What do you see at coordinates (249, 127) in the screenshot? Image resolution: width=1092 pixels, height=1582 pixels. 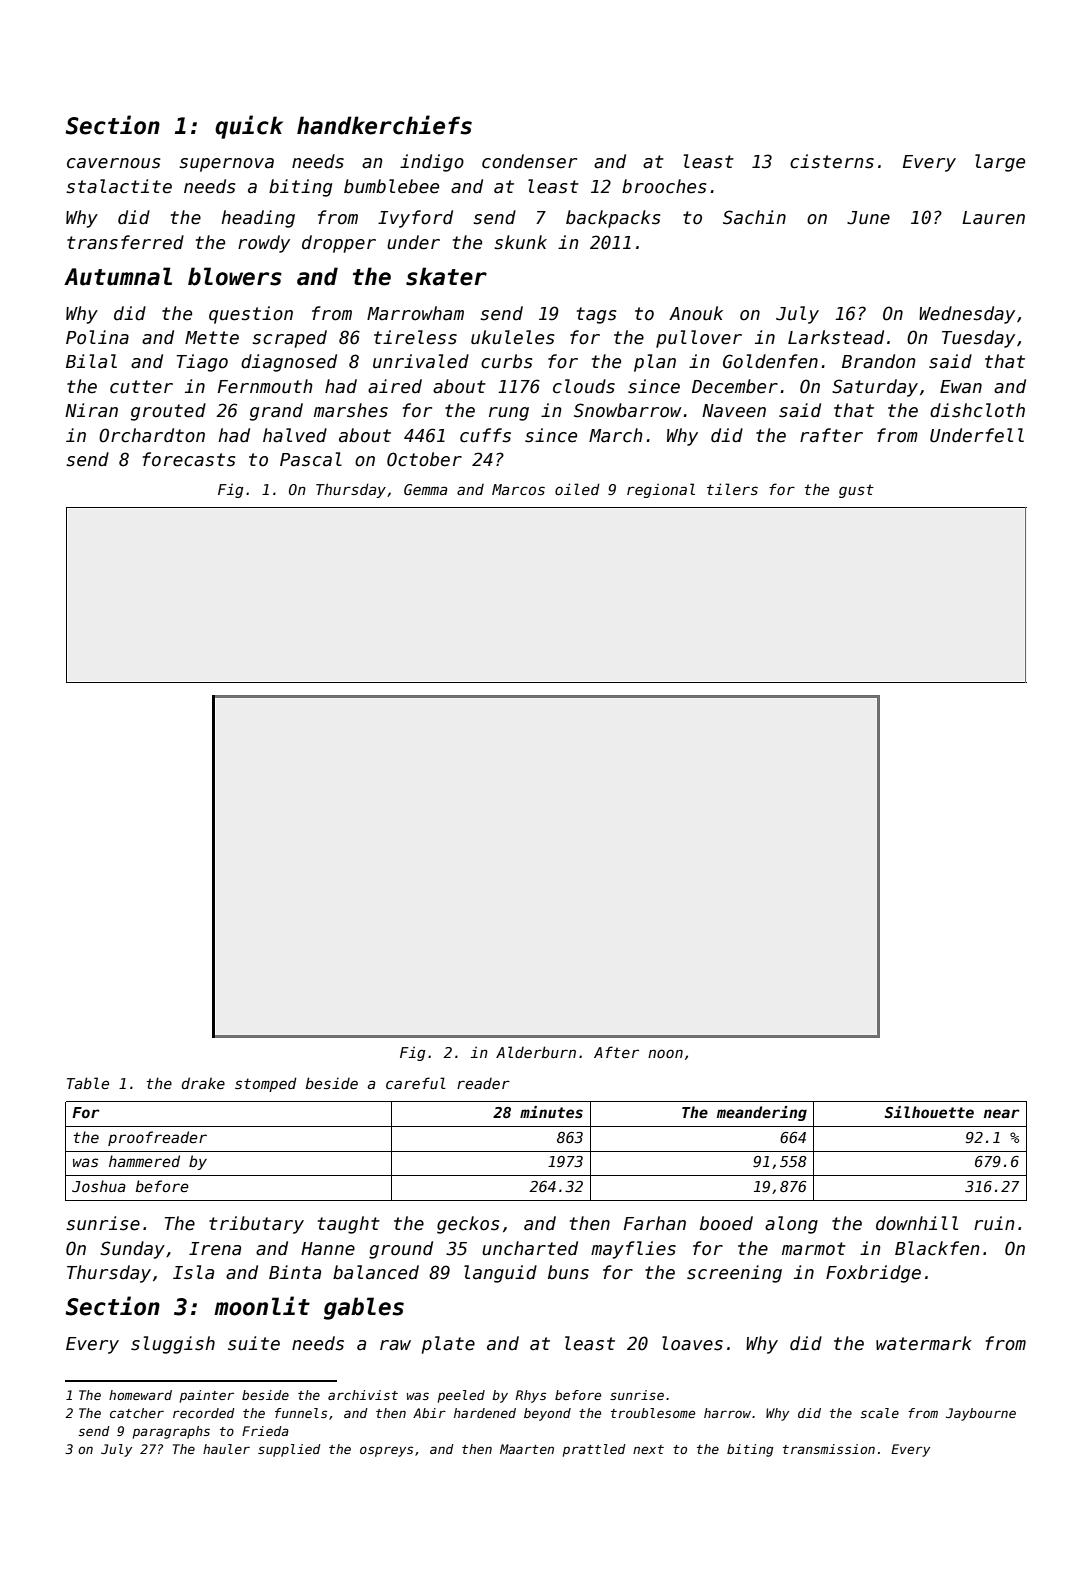 I see `quick` at bounding box center [249, 127].
